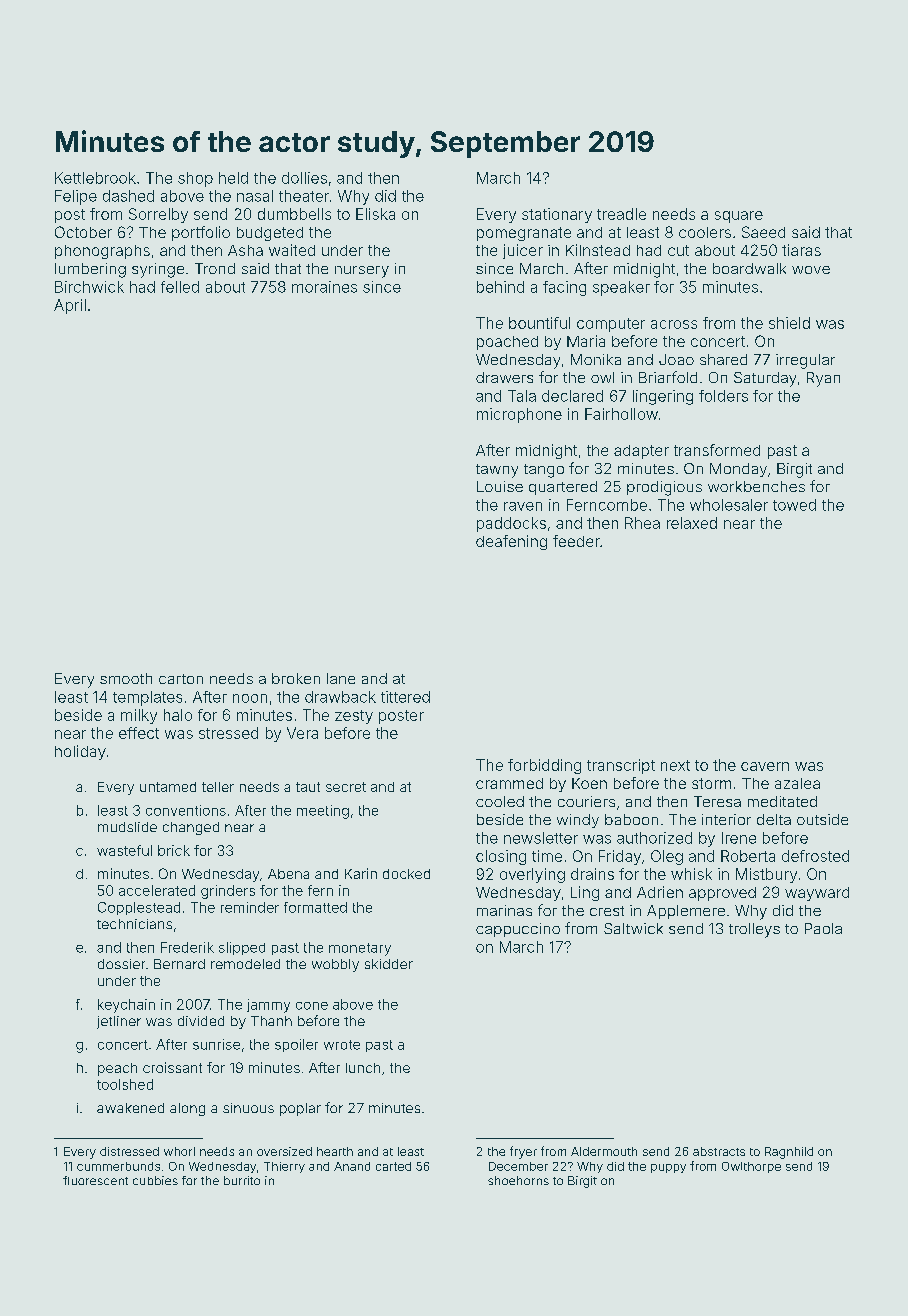  What do you see at coordinates (352, 1166) in the image?
I see `Anand` at bounding box center [352, 1166].
